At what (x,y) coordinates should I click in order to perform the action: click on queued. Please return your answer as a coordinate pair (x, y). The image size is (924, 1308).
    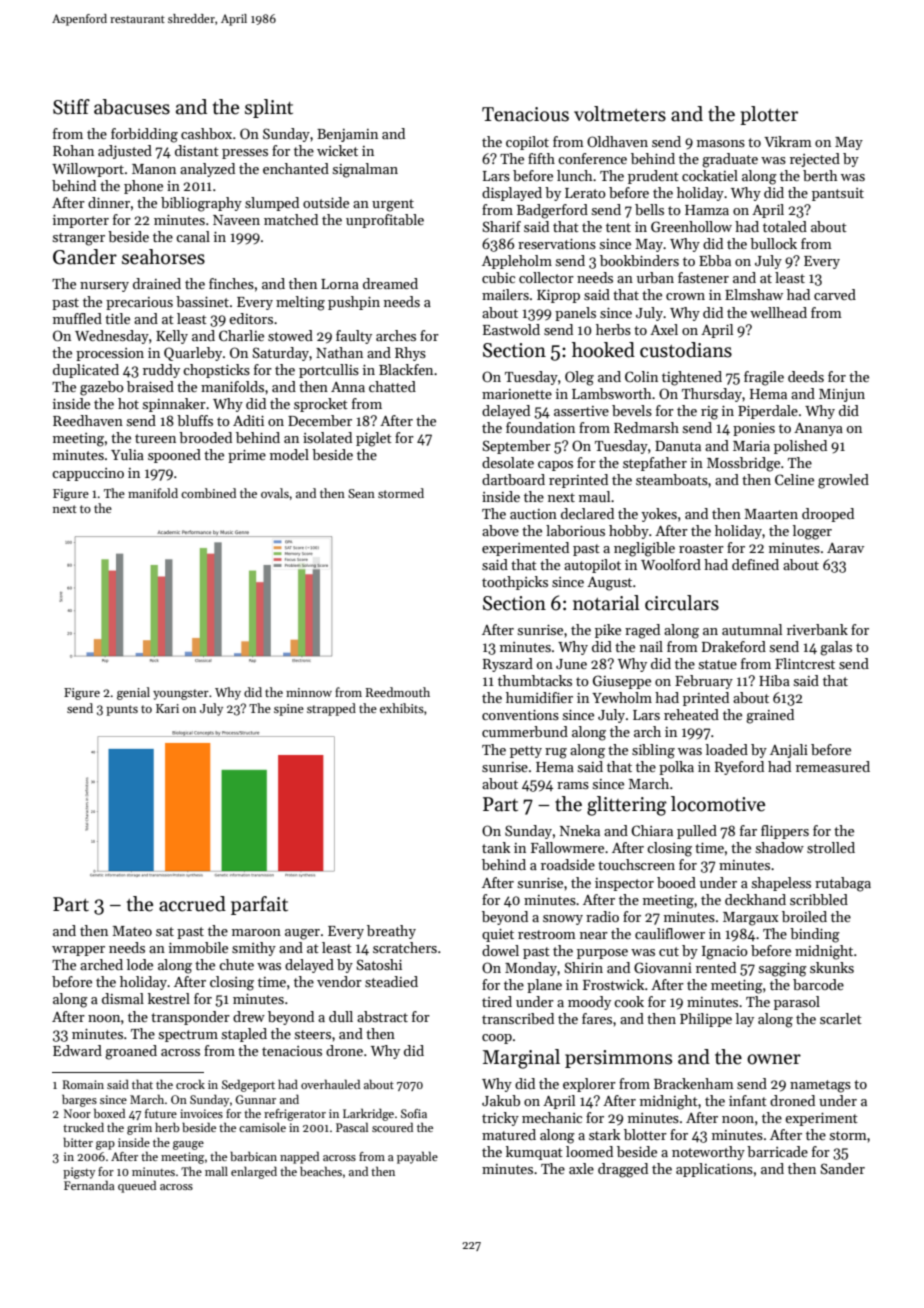
    Looking at the image, I should click on (137, 1186).
